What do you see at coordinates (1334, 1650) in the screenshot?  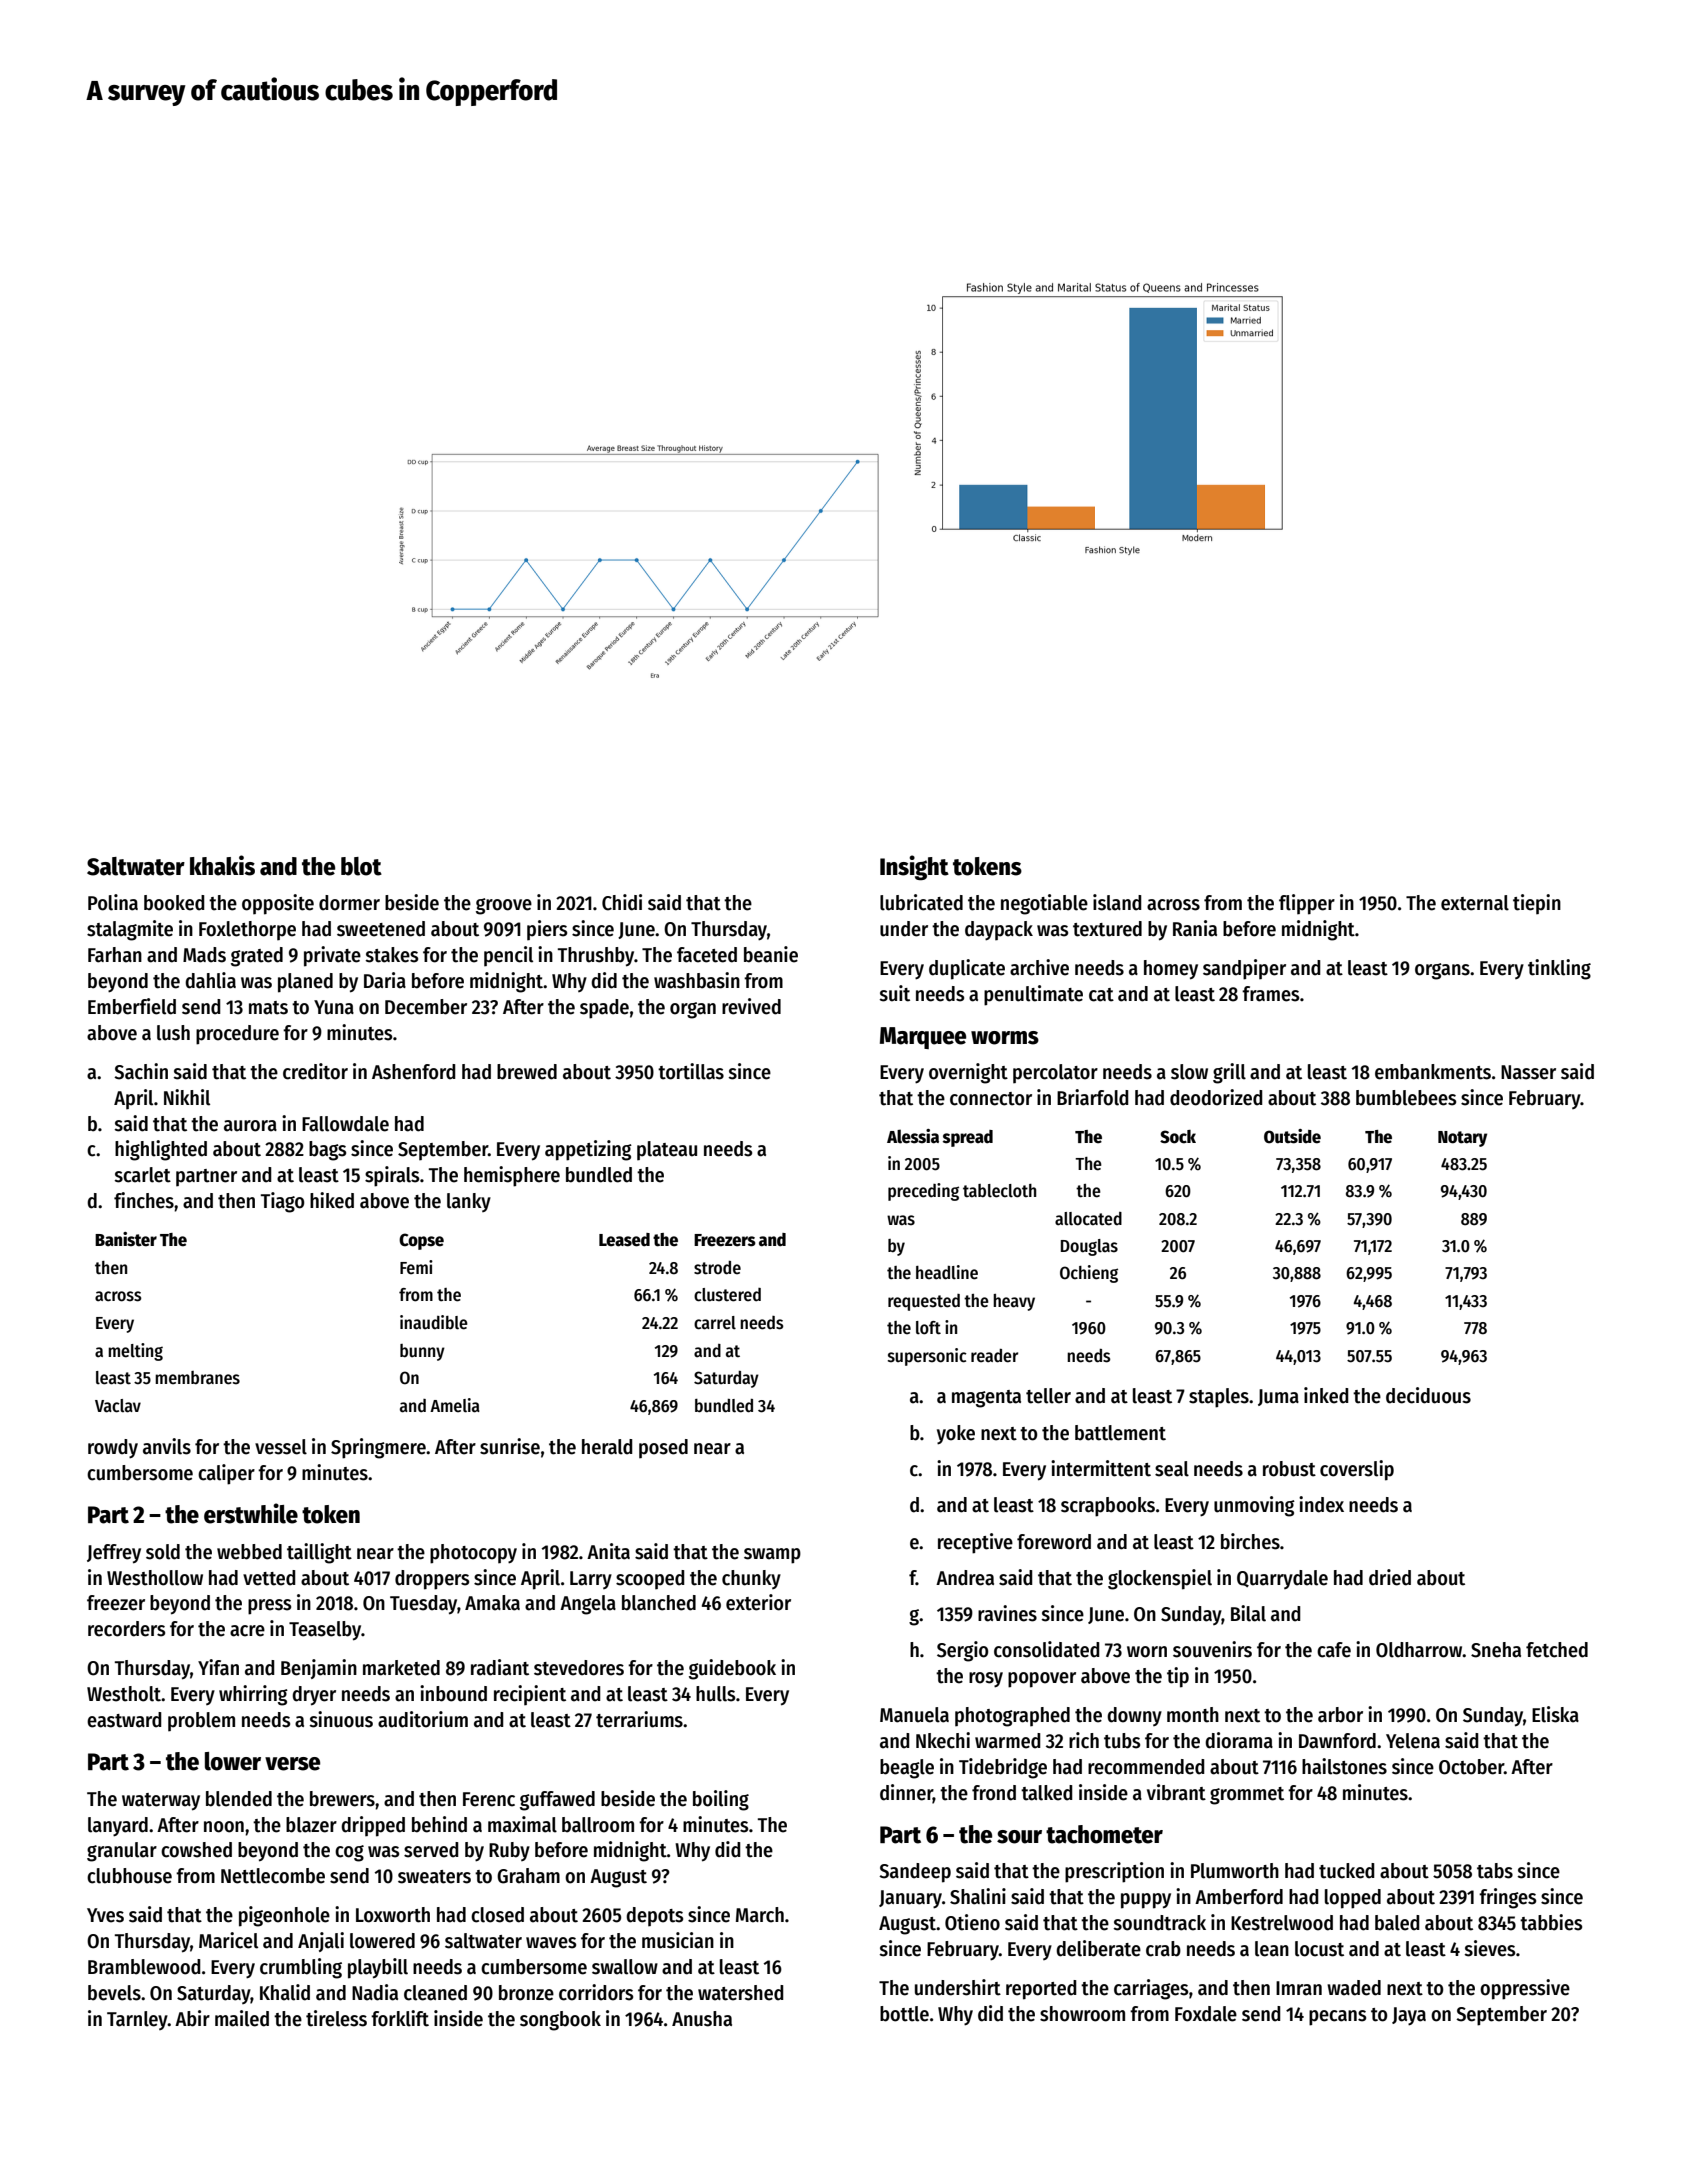 I see `cafe` at bounding box center [1334, 1650].
